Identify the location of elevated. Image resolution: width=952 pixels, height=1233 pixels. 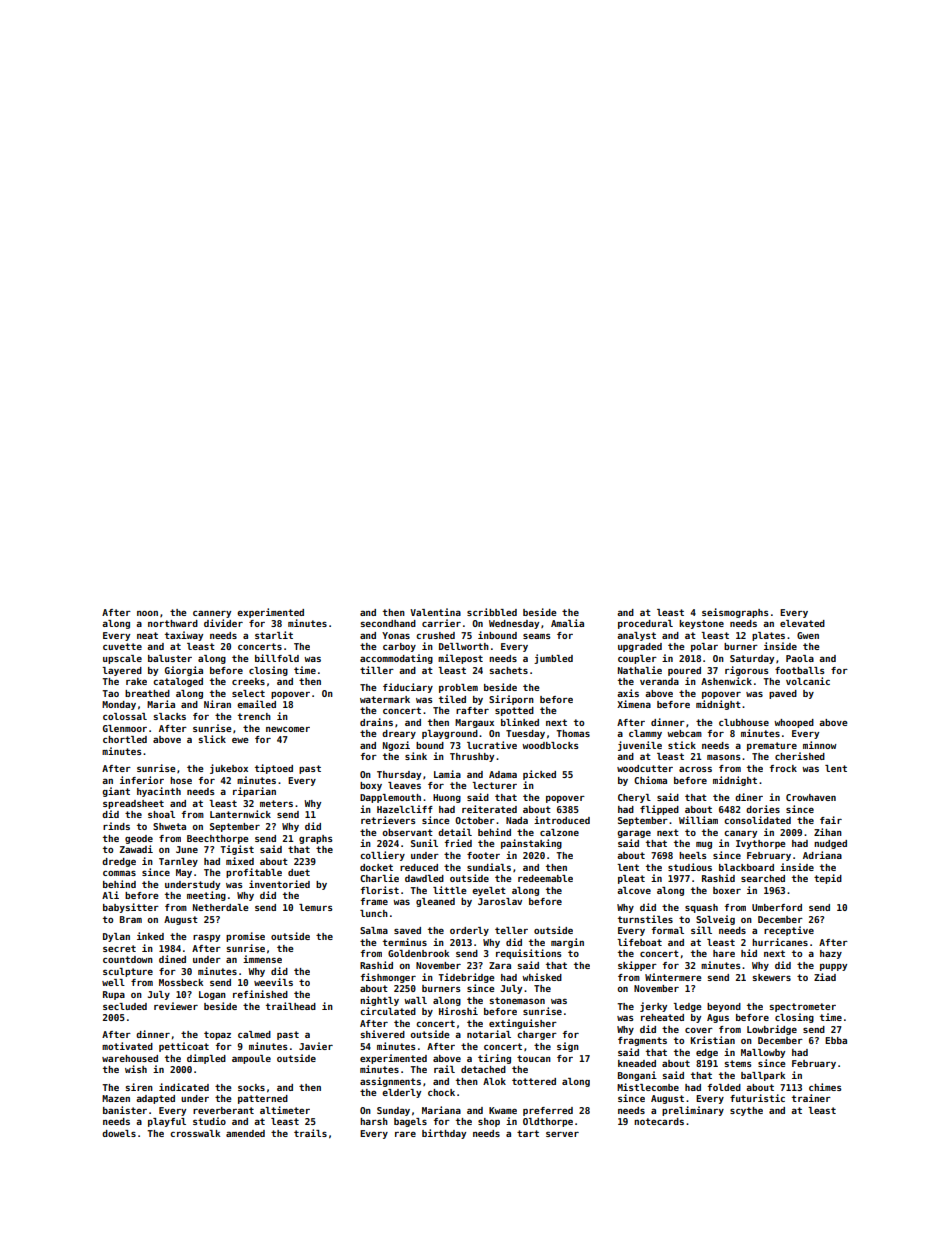
(802, 623).
